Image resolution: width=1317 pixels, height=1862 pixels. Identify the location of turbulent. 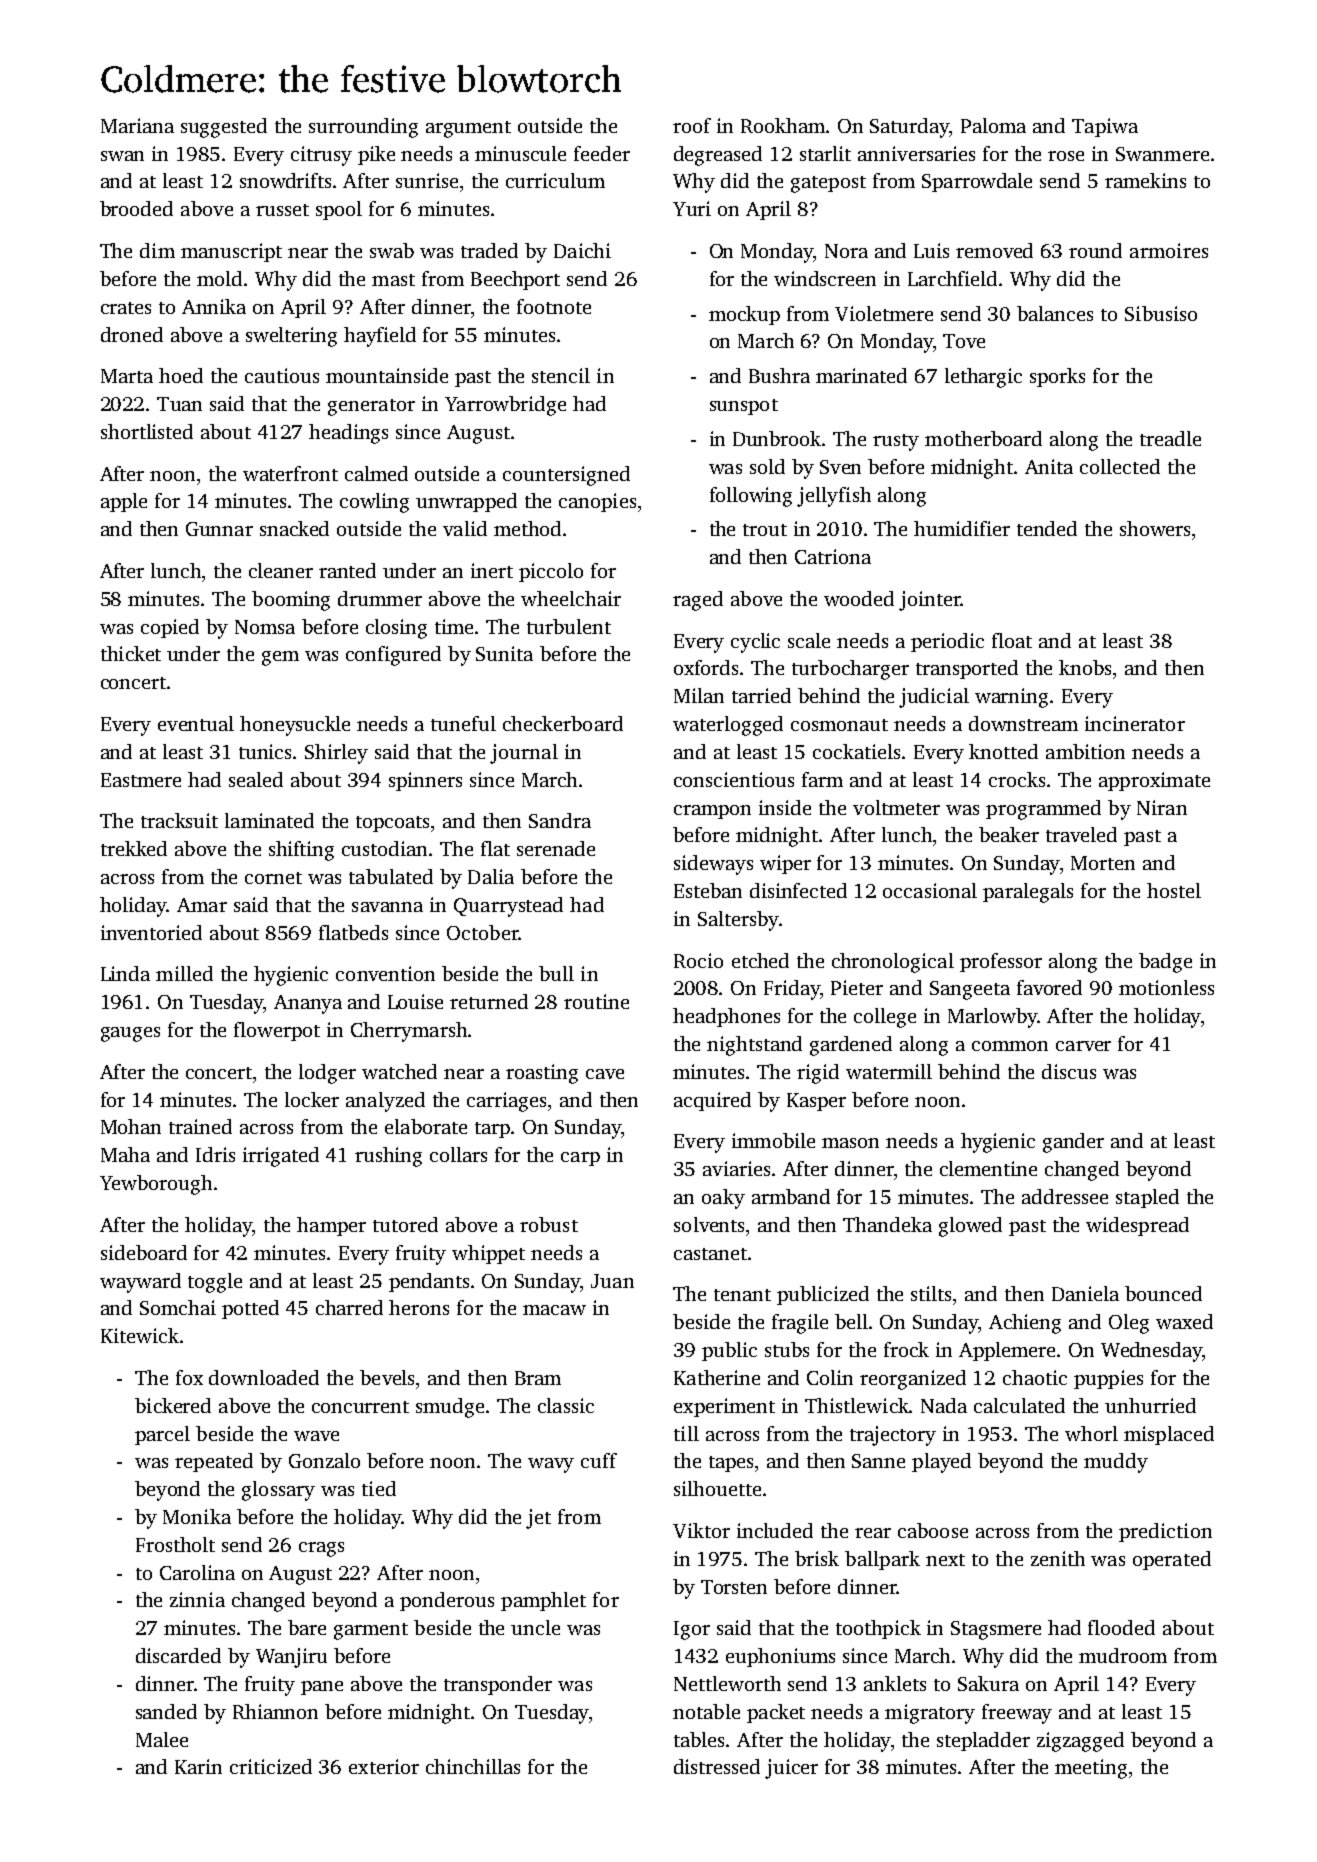
(569, 626).
